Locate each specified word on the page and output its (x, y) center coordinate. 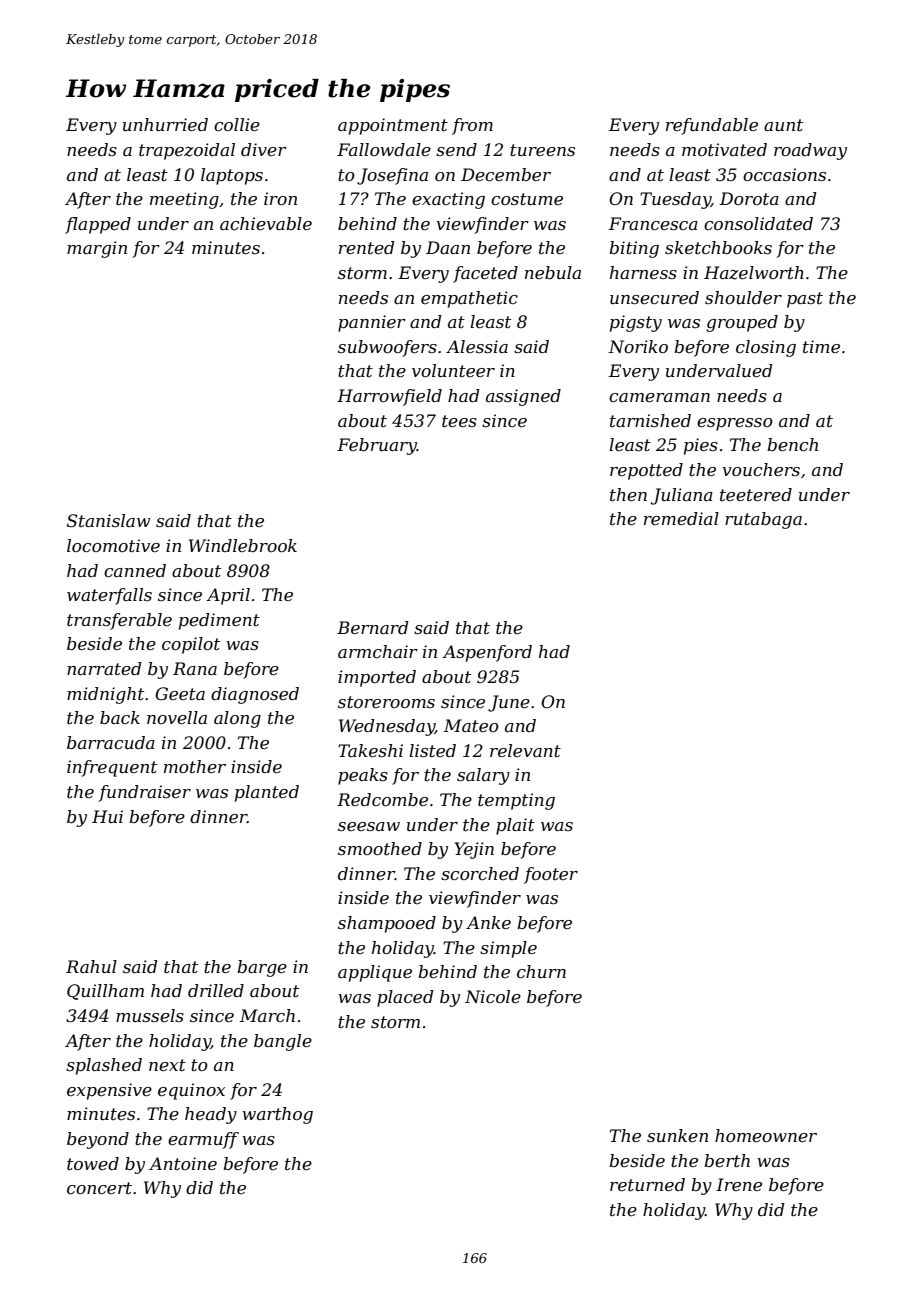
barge (262, 968)
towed (93, 1163)
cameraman (659, 397)
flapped (98, 225)
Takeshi (370, 750)
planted (267, 793)
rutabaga (763, 520)
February (377, 446)
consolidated (758, 223)
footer (551, 875)
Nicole (493, 996)
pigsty (636, 323)
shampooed (387, 924)
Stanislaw (108, 520)
